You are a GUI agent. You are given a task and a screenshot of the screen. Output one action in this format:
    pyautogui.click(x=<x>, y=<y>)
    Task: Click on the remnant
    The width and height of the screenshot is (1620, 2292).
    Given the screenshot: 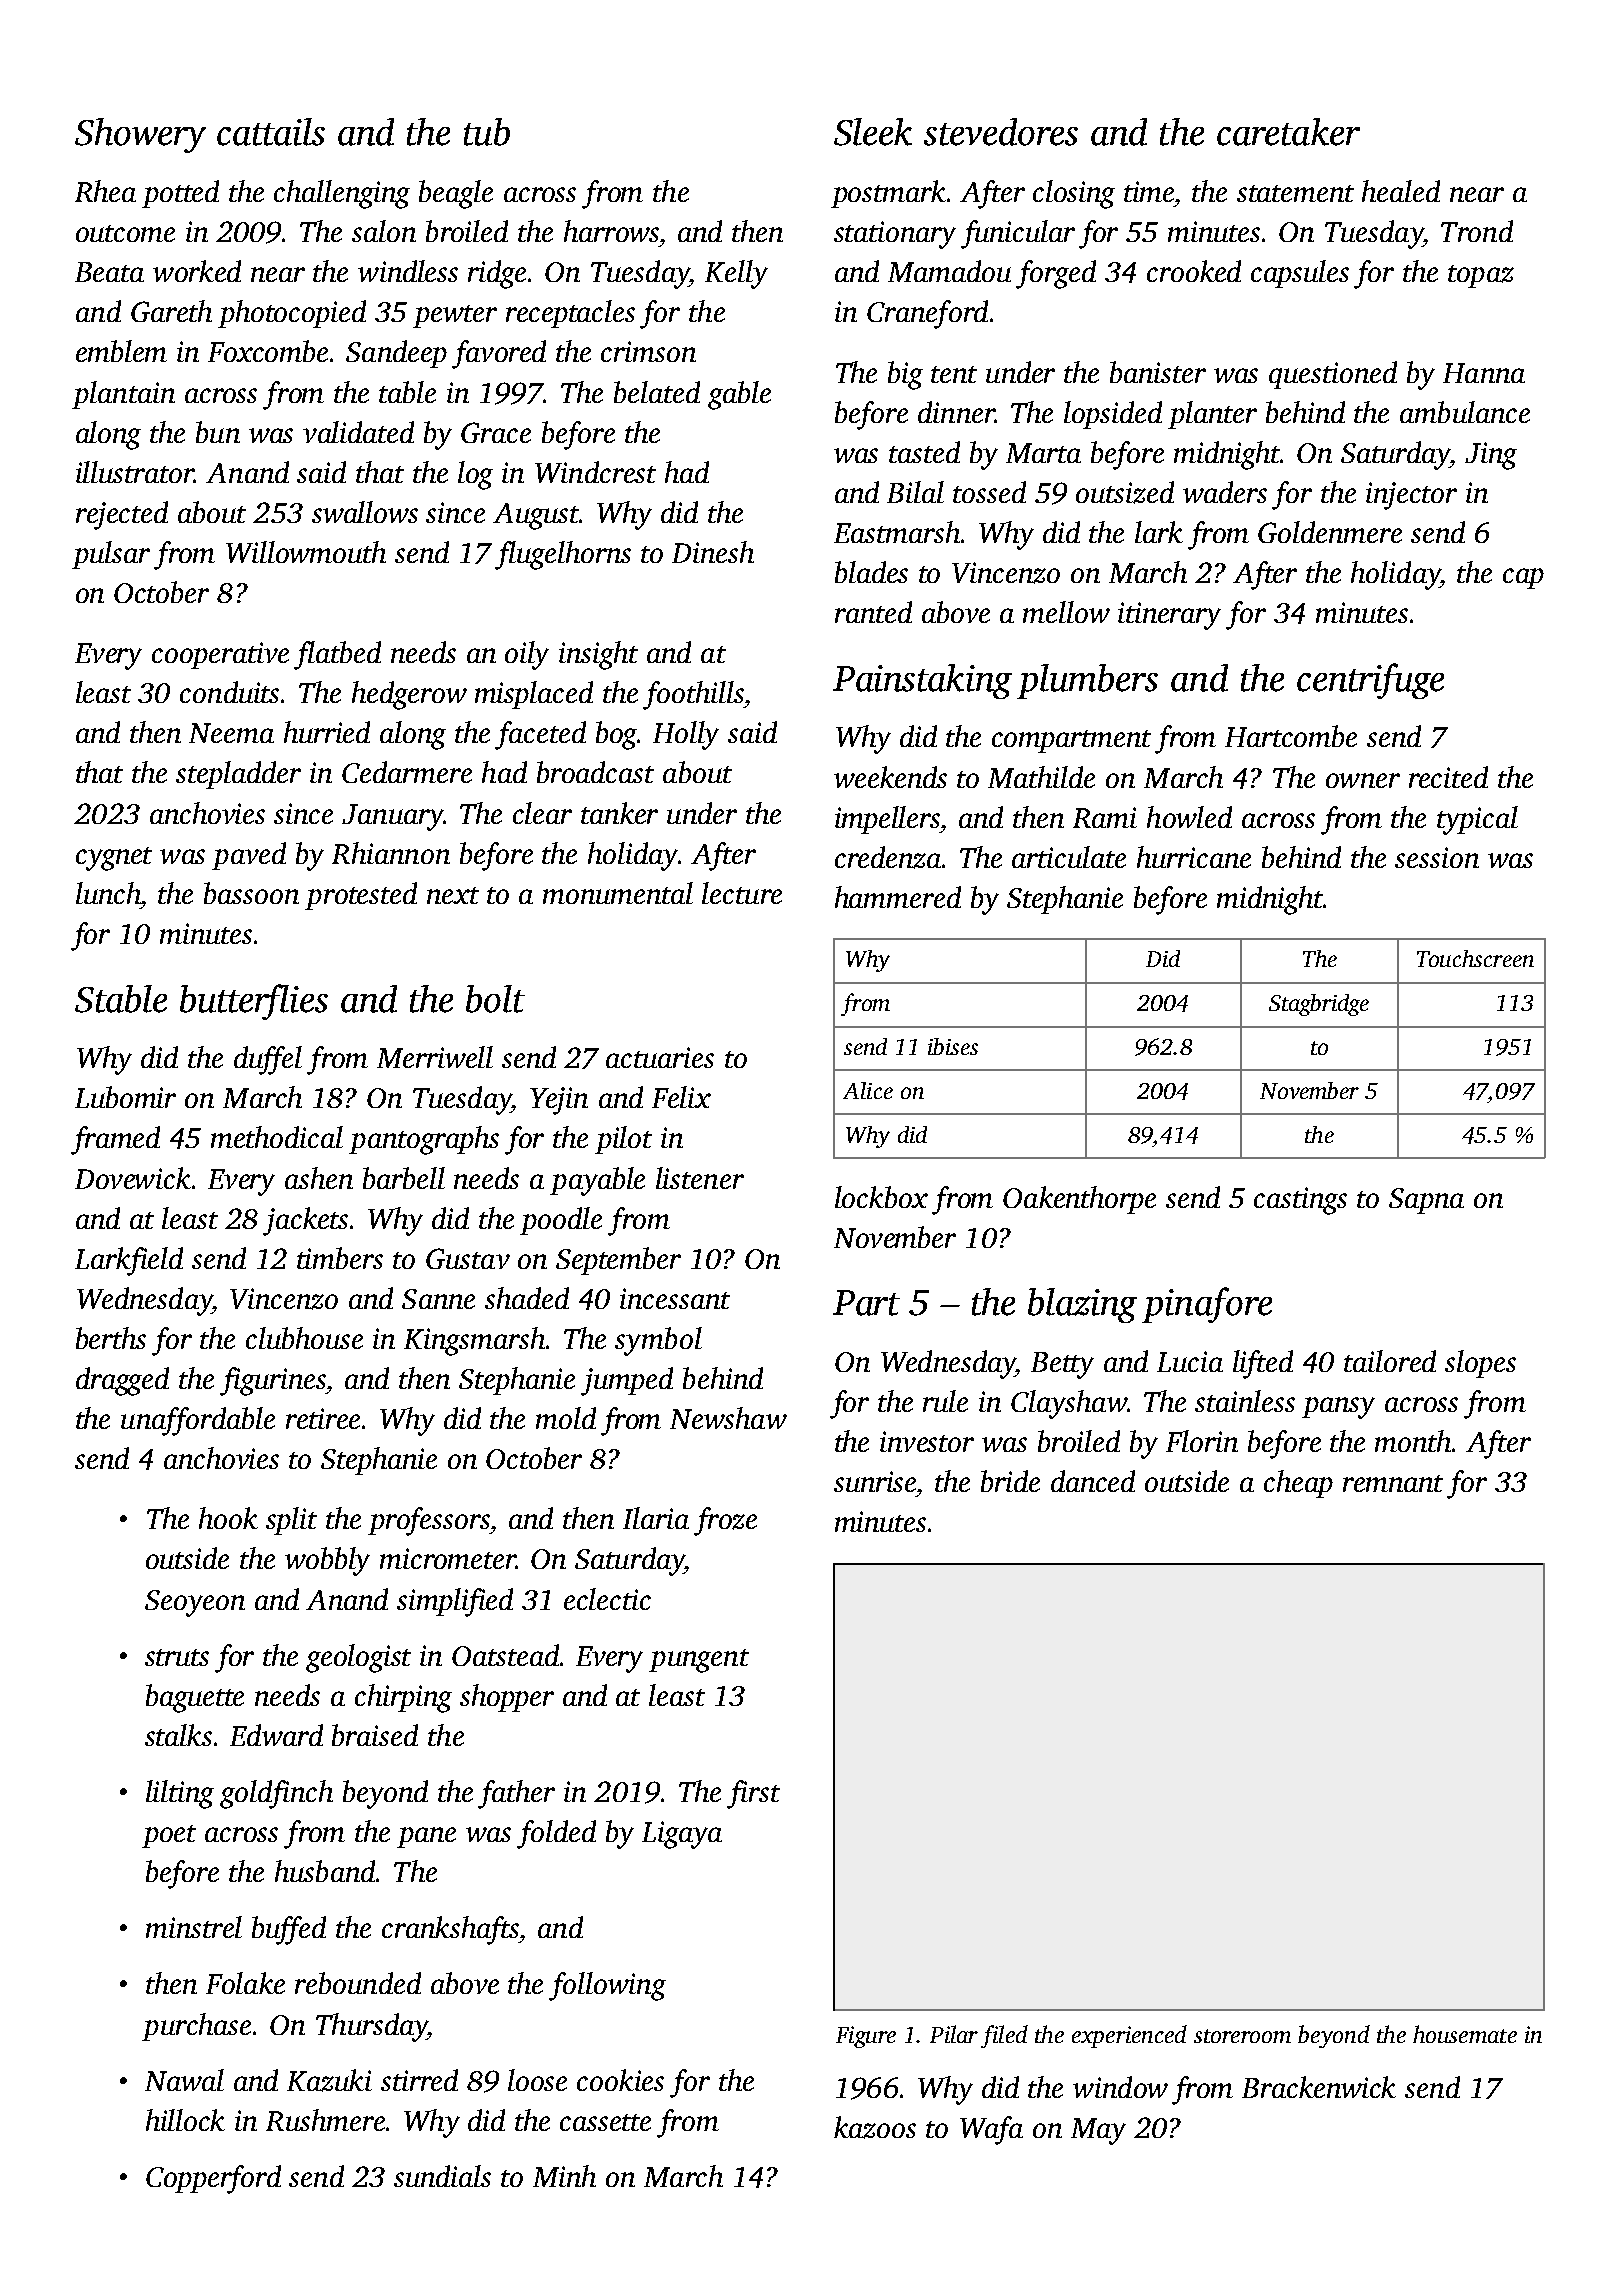 What is the action you would take?
    pyautogui.click(x=1393, y=1483)
